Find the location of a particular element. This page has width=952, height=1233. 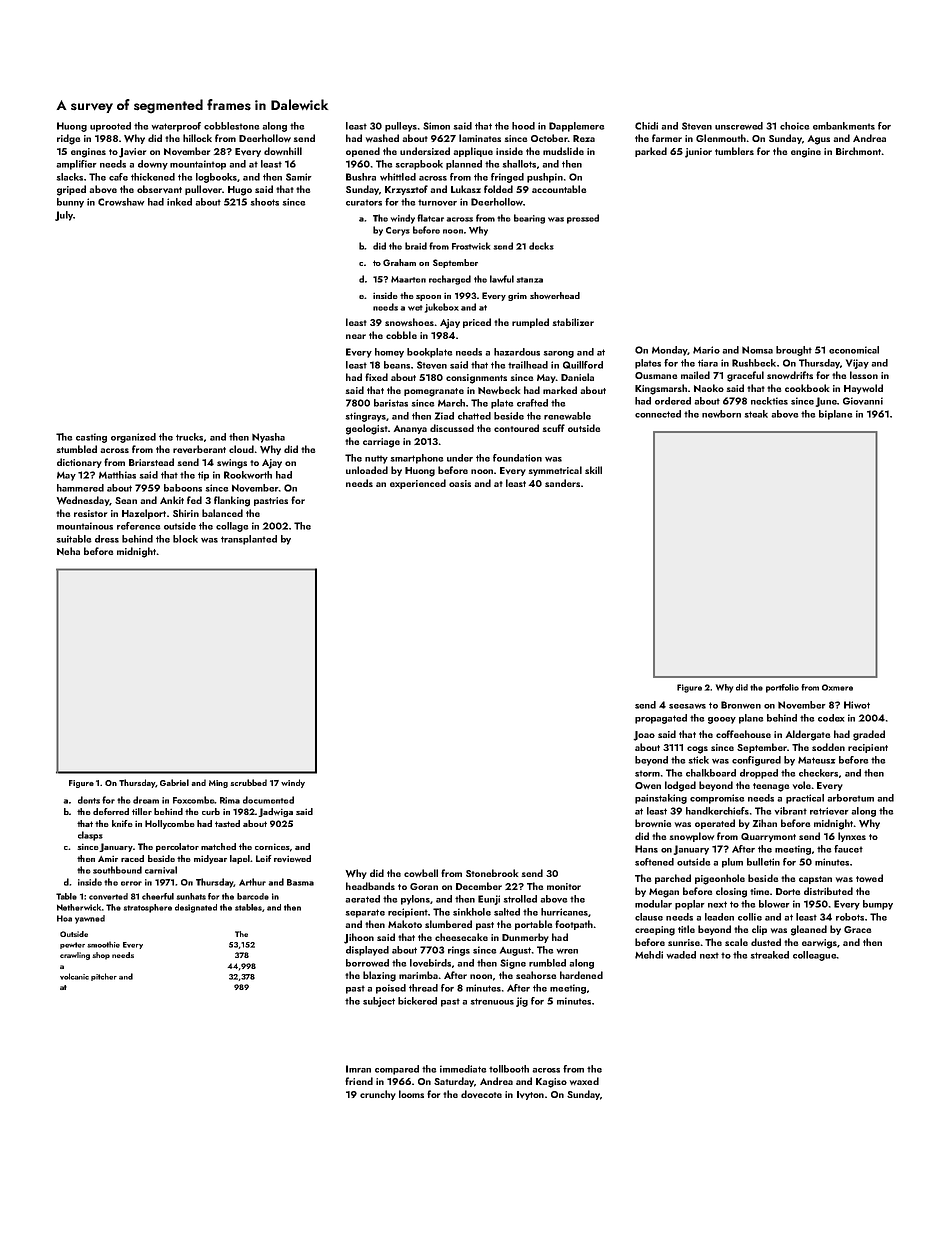

dress is located at coordinates (107, 539).
